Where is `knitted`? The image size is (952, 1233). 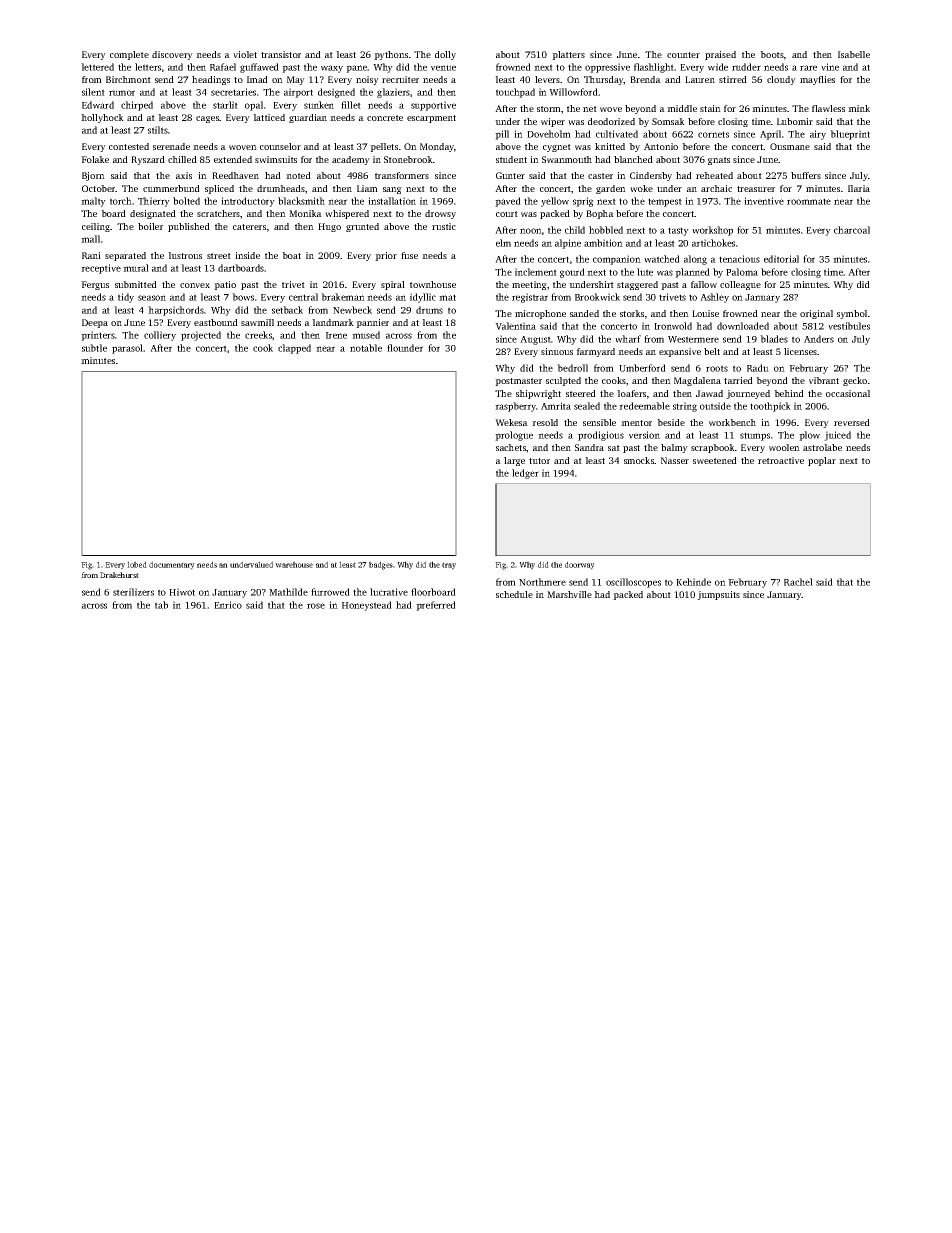 knitted is located at coordinates (610, 146).
